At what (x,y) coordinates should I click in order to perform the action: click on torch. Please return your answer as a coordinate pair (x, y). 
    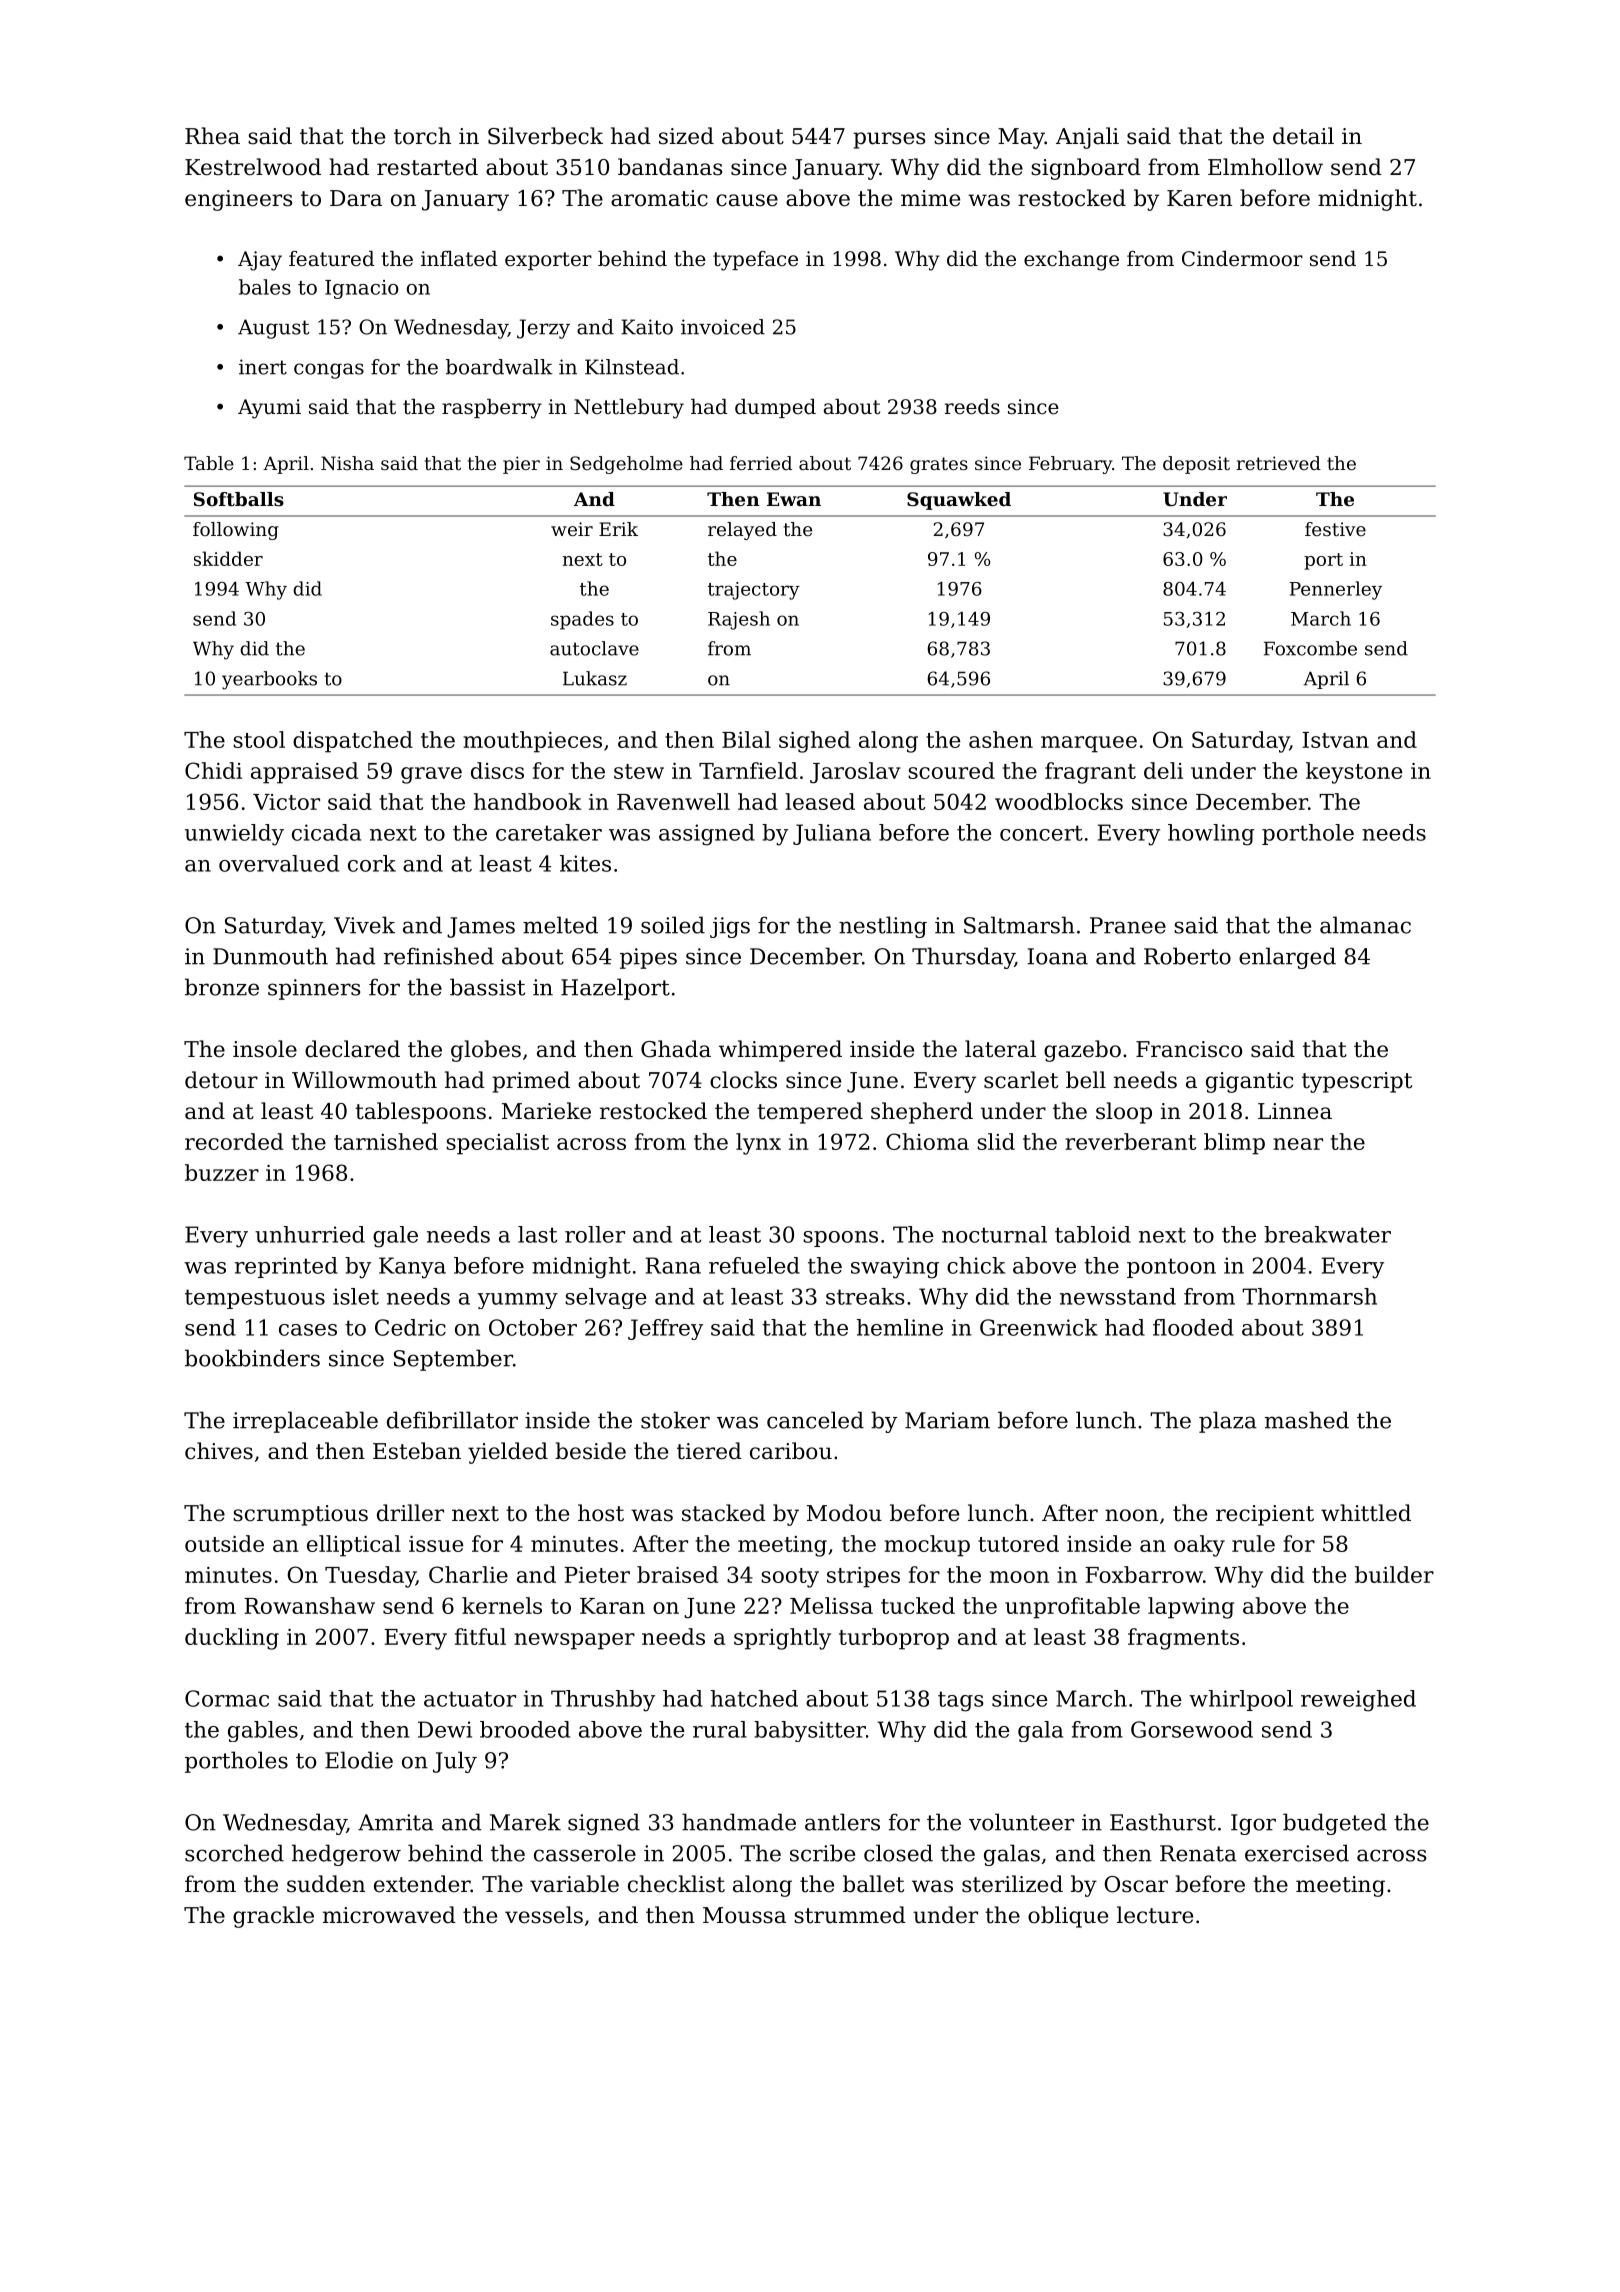
    Looking at the image, I should click on (422, 136).
